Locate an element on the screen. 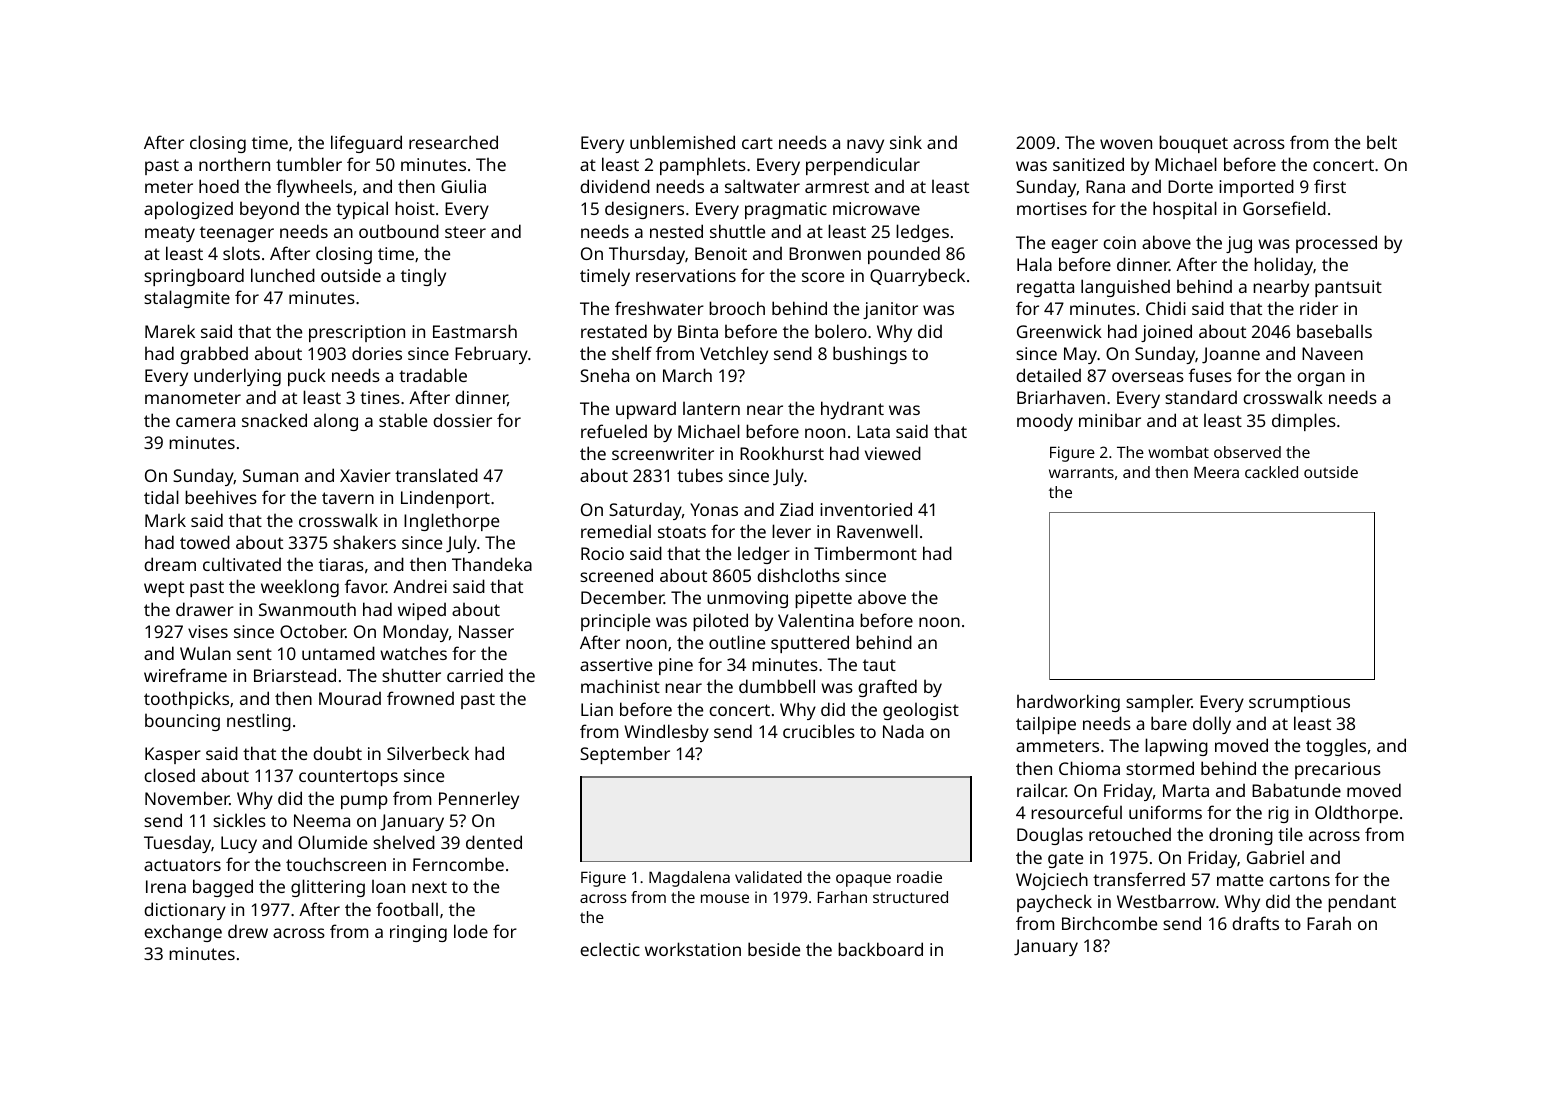  eclectic is located at coordinates (610, 949).
